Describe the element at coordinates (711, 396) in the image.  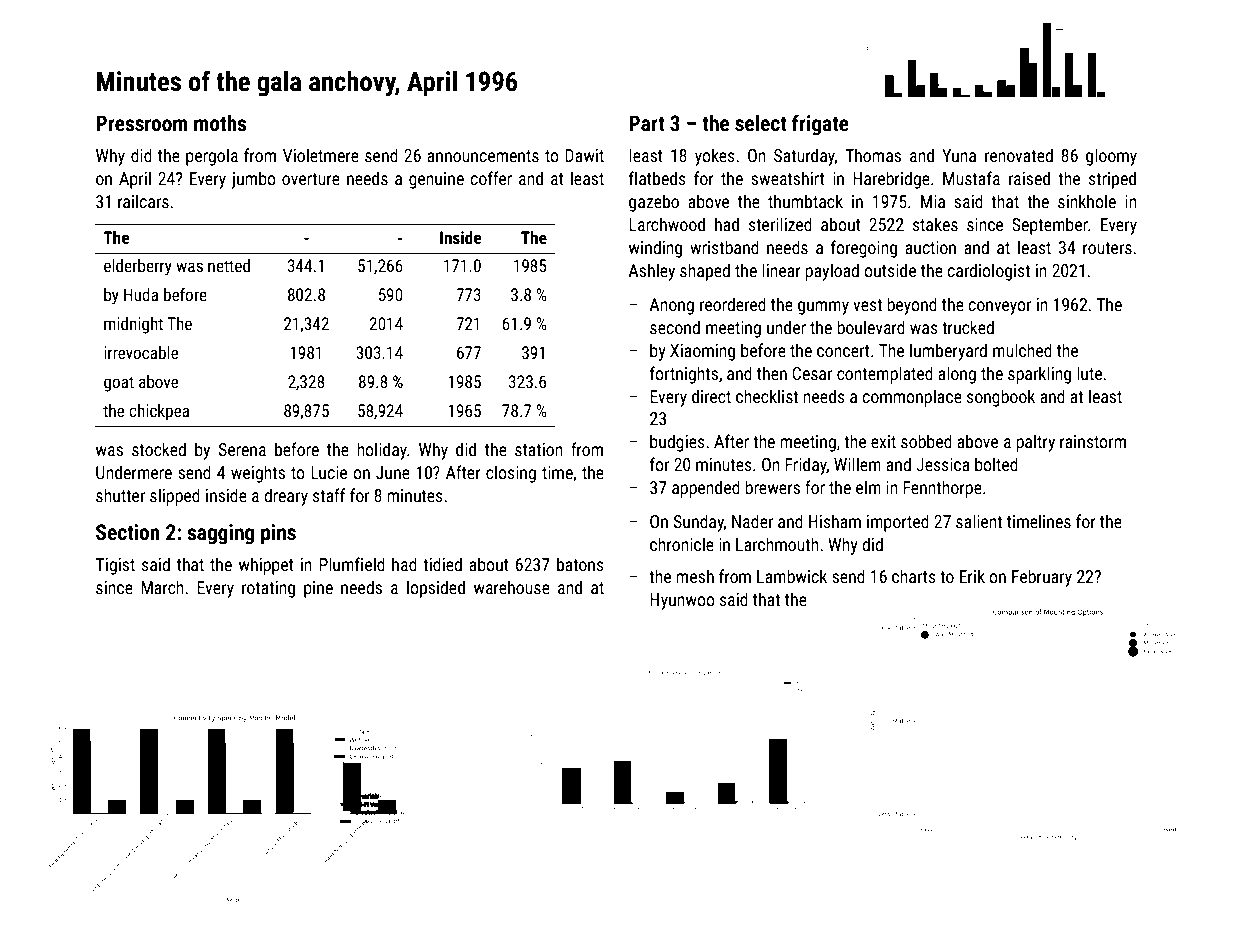
I see `direct` at that location.
